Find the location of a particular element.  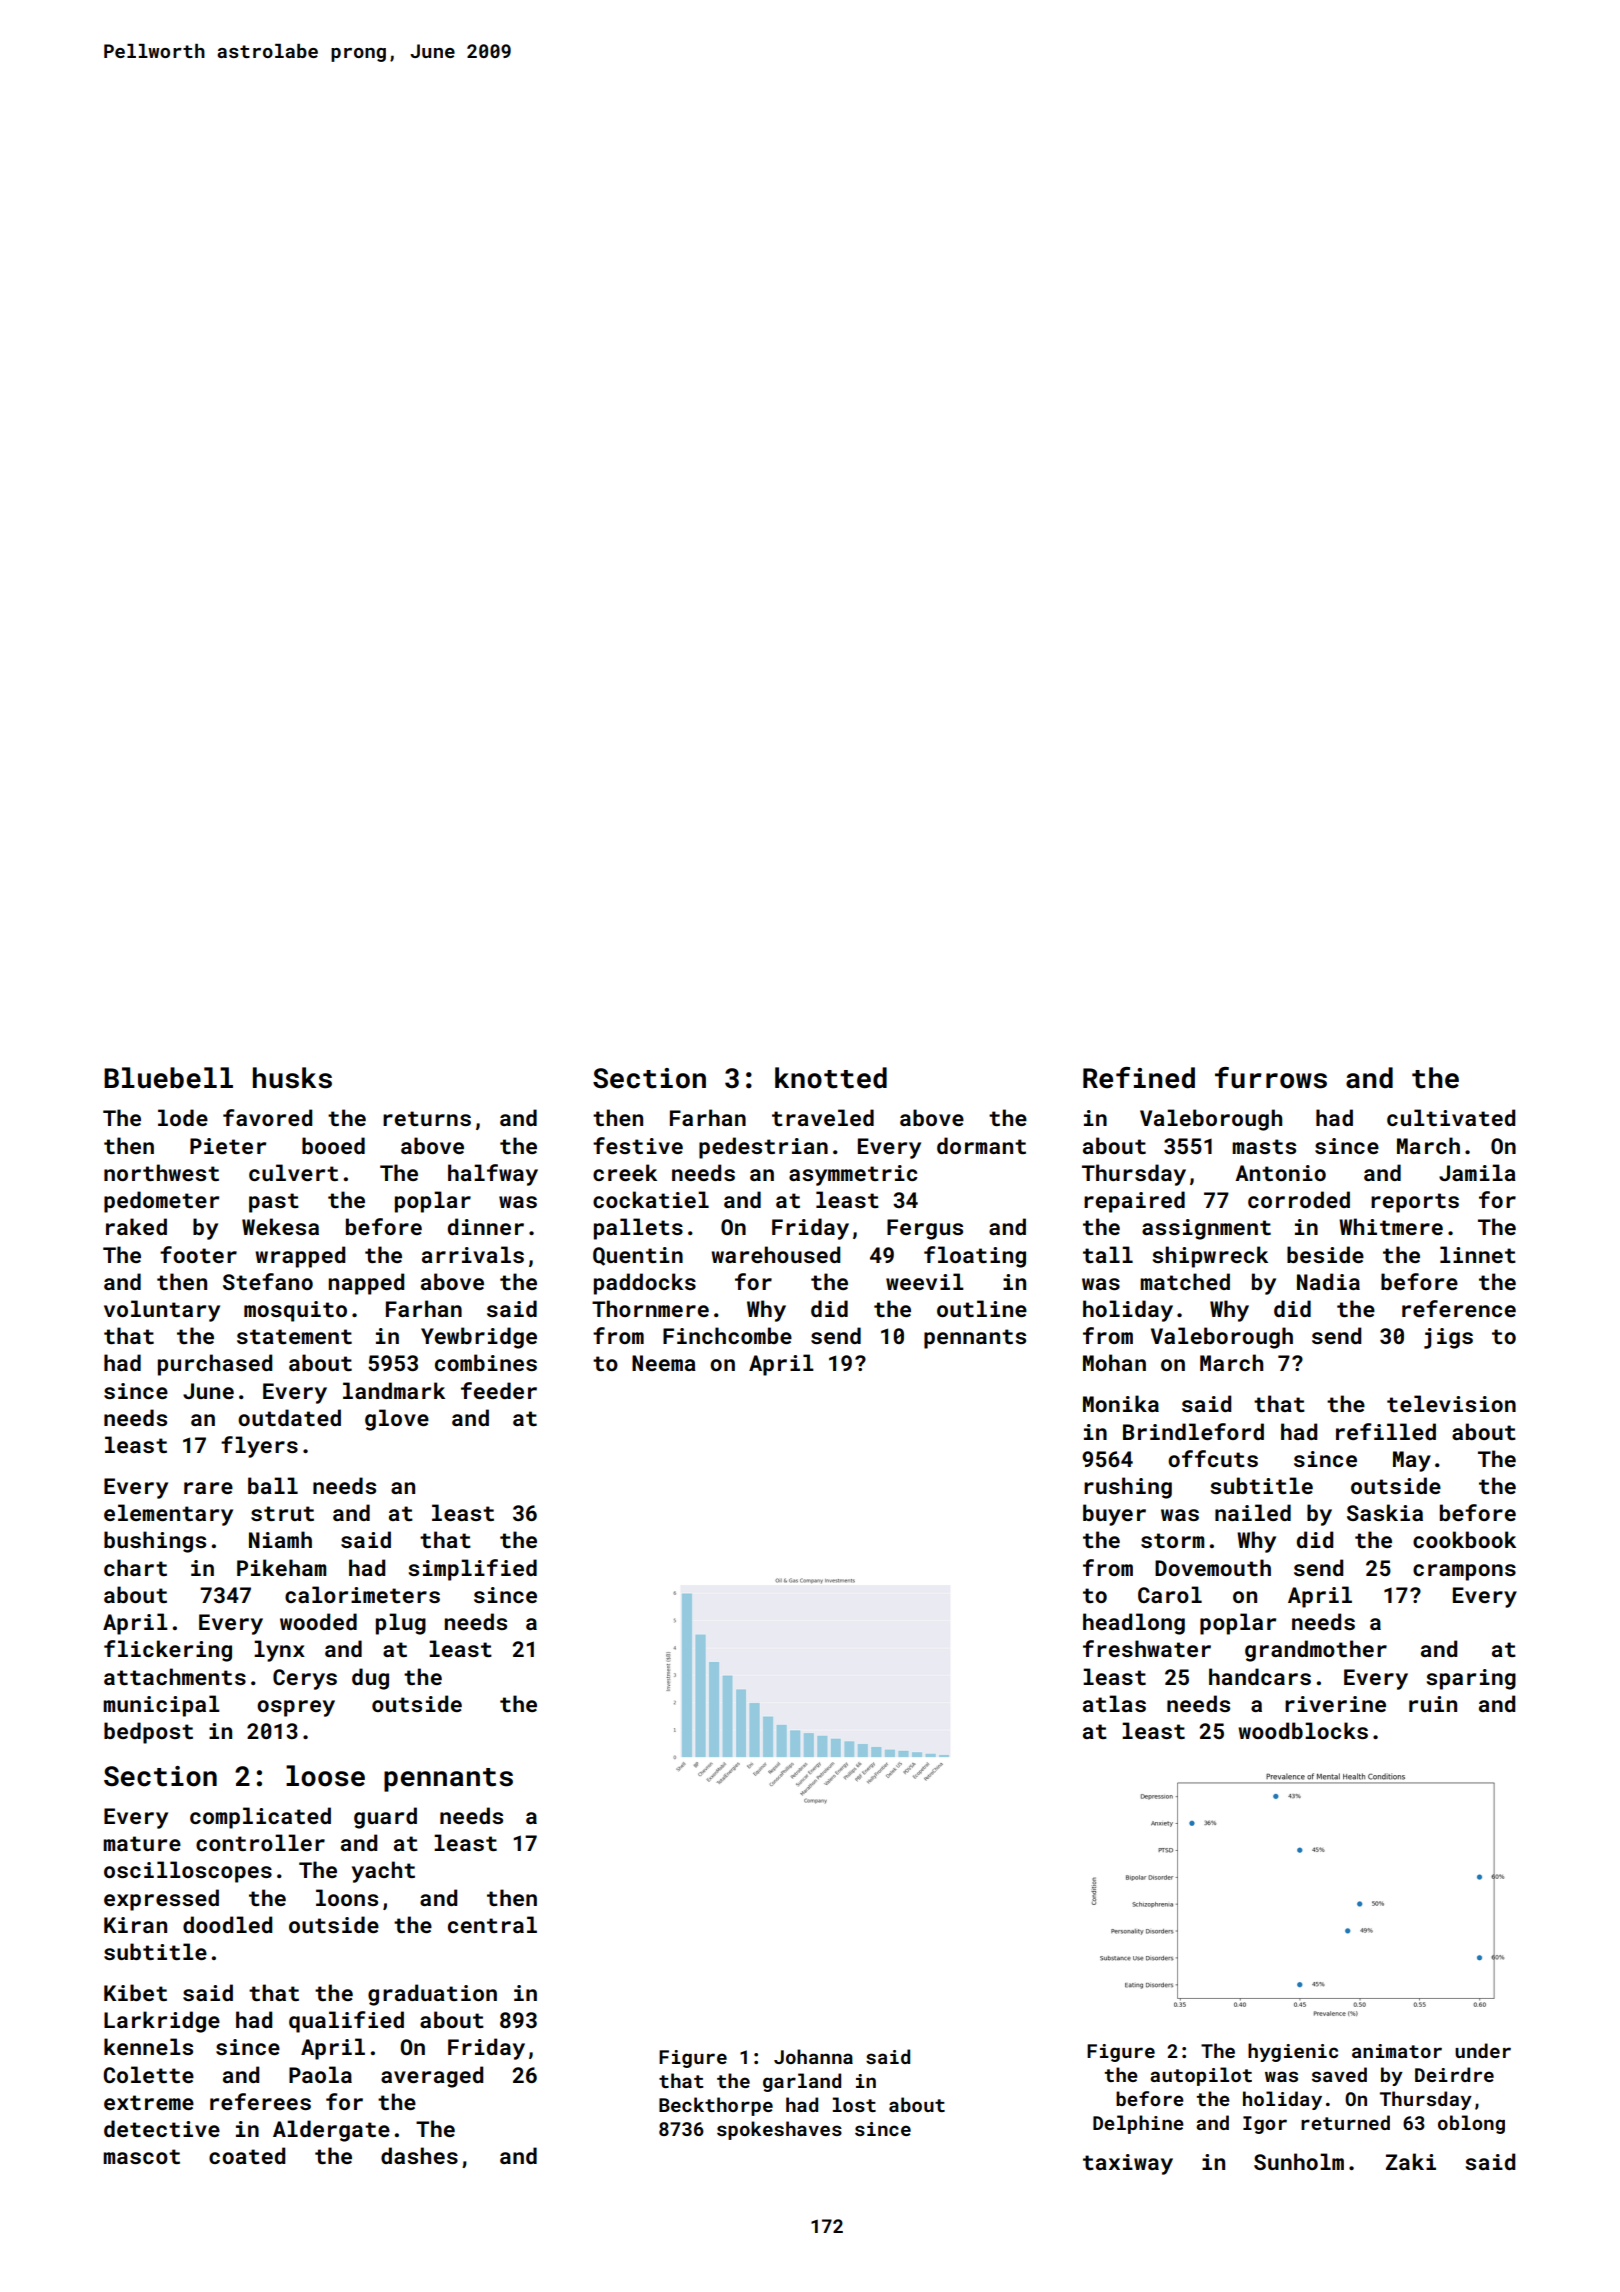

dashes is located at coordinates (419, 2155).
